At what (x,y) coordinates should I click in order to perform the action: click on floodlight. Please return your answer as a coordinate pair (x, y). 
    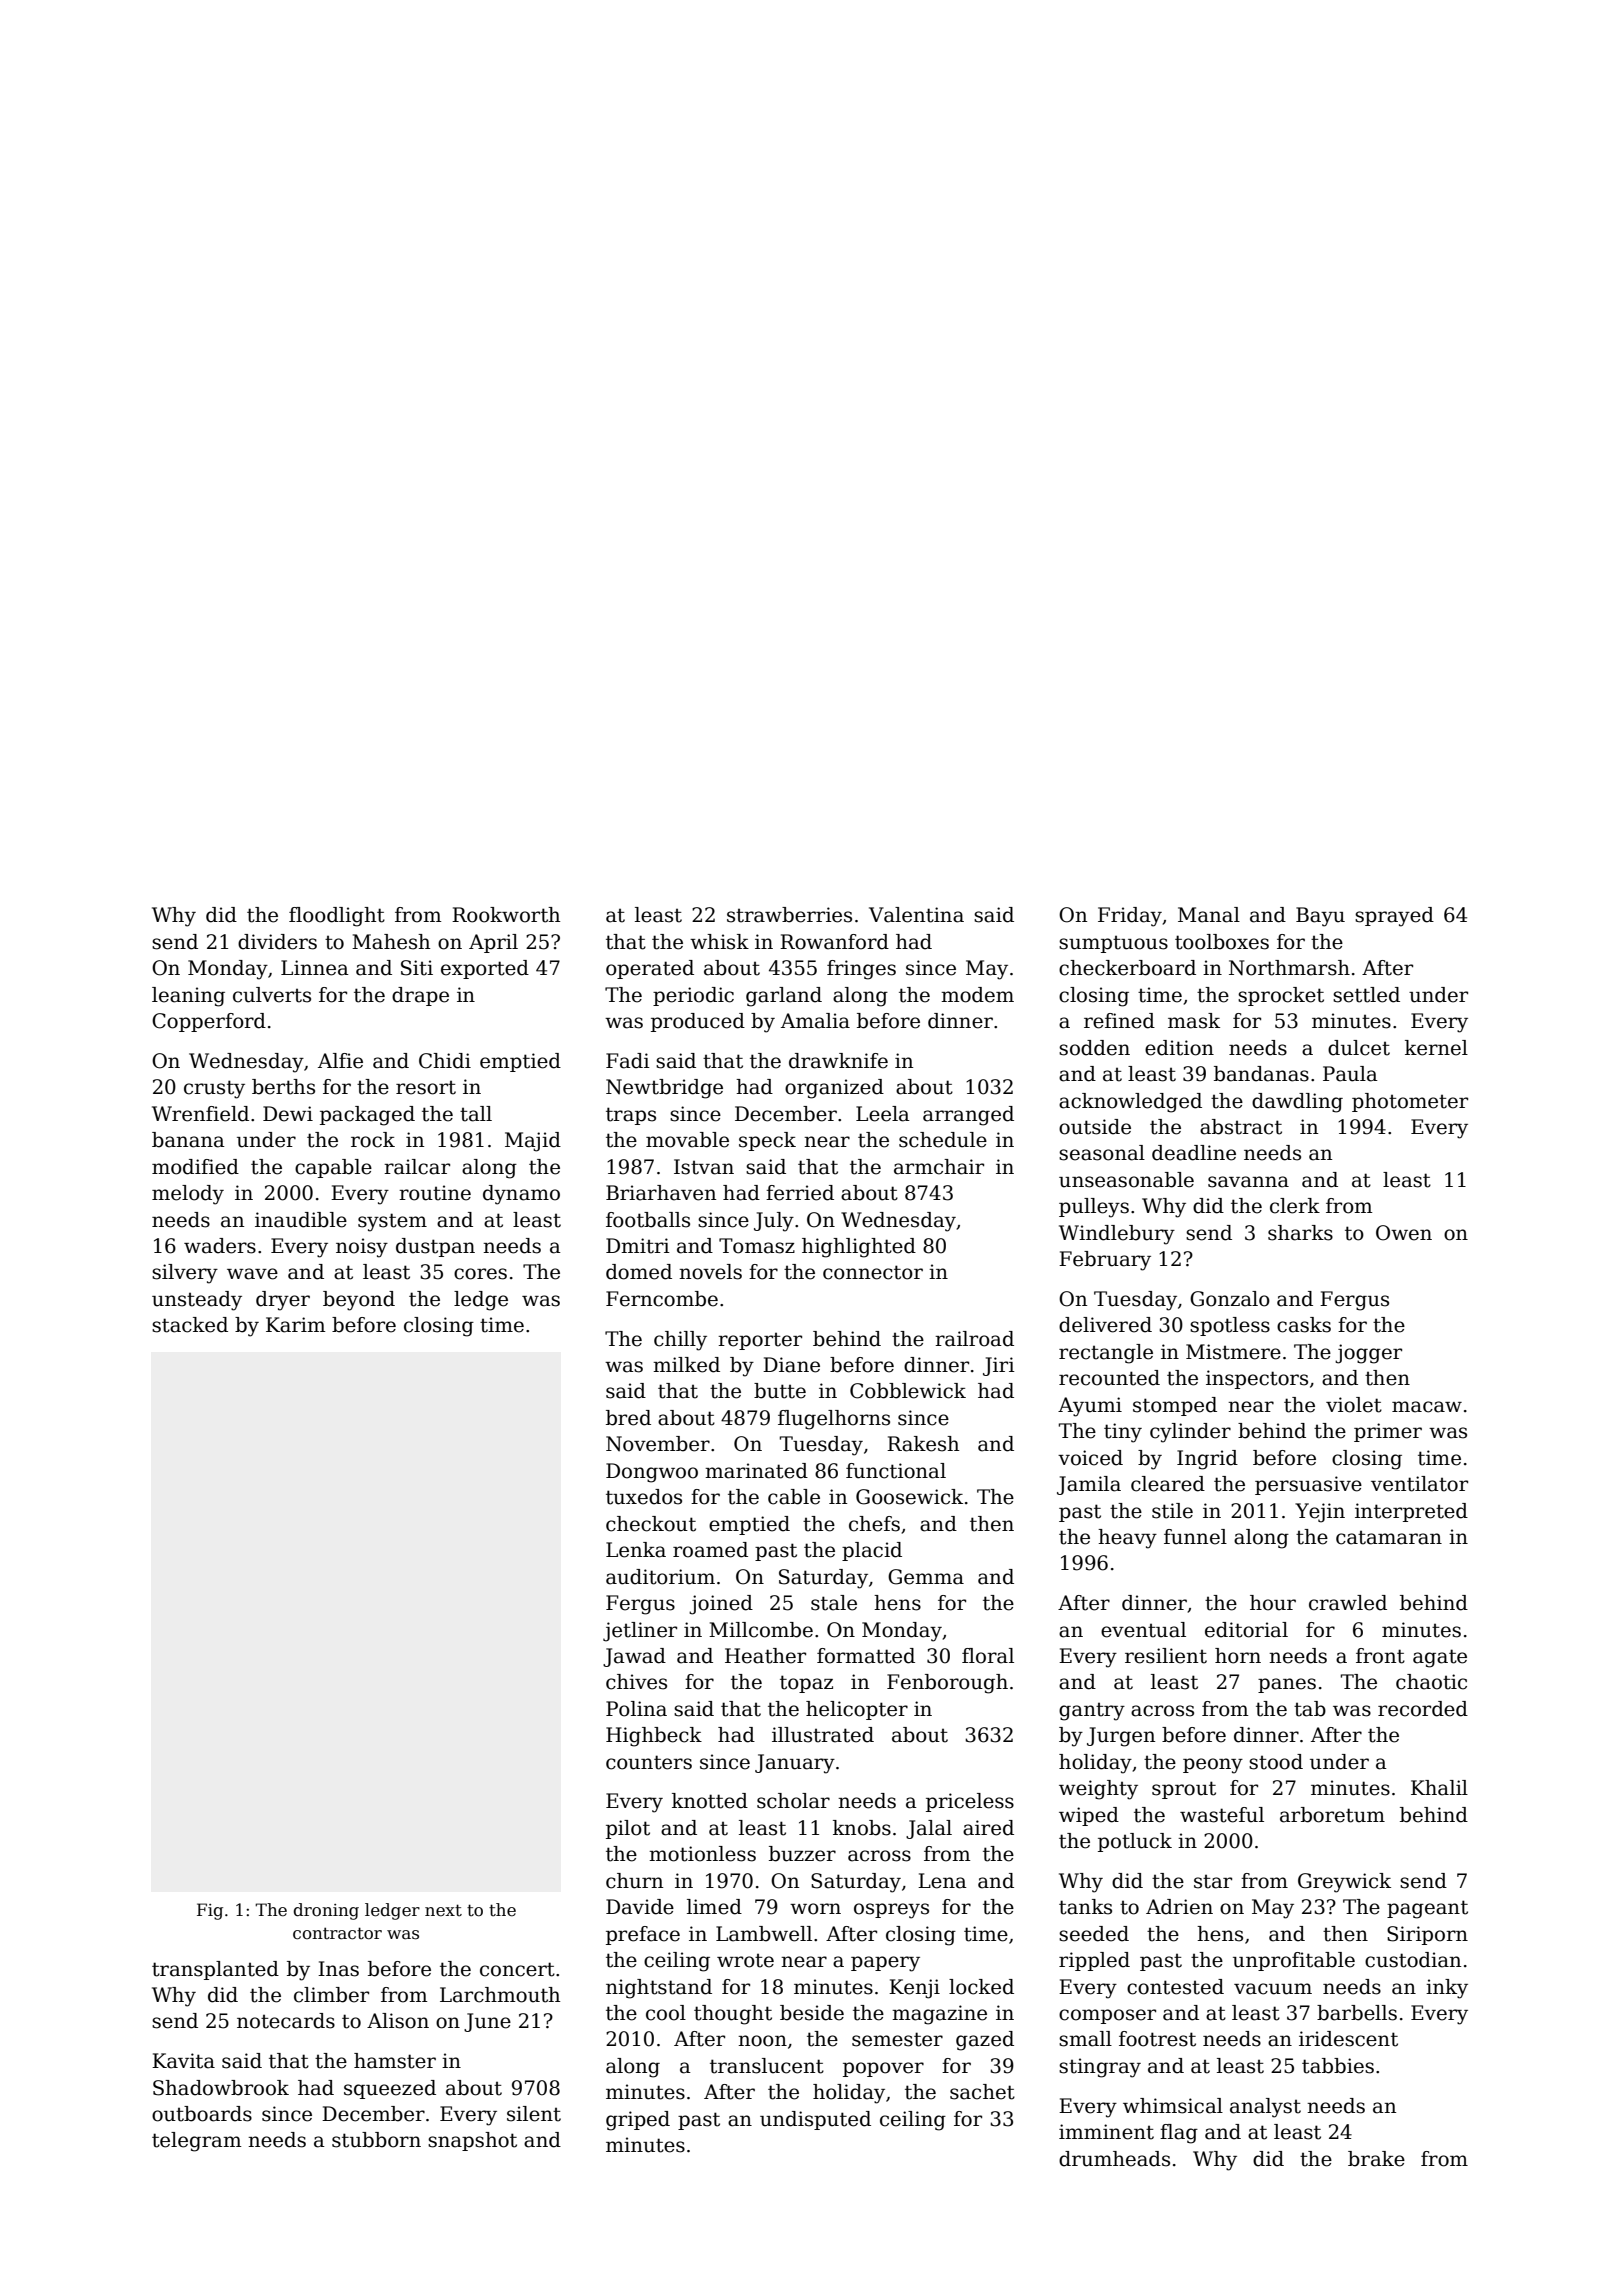
    Looking at the image, I should click on (337, 917).
